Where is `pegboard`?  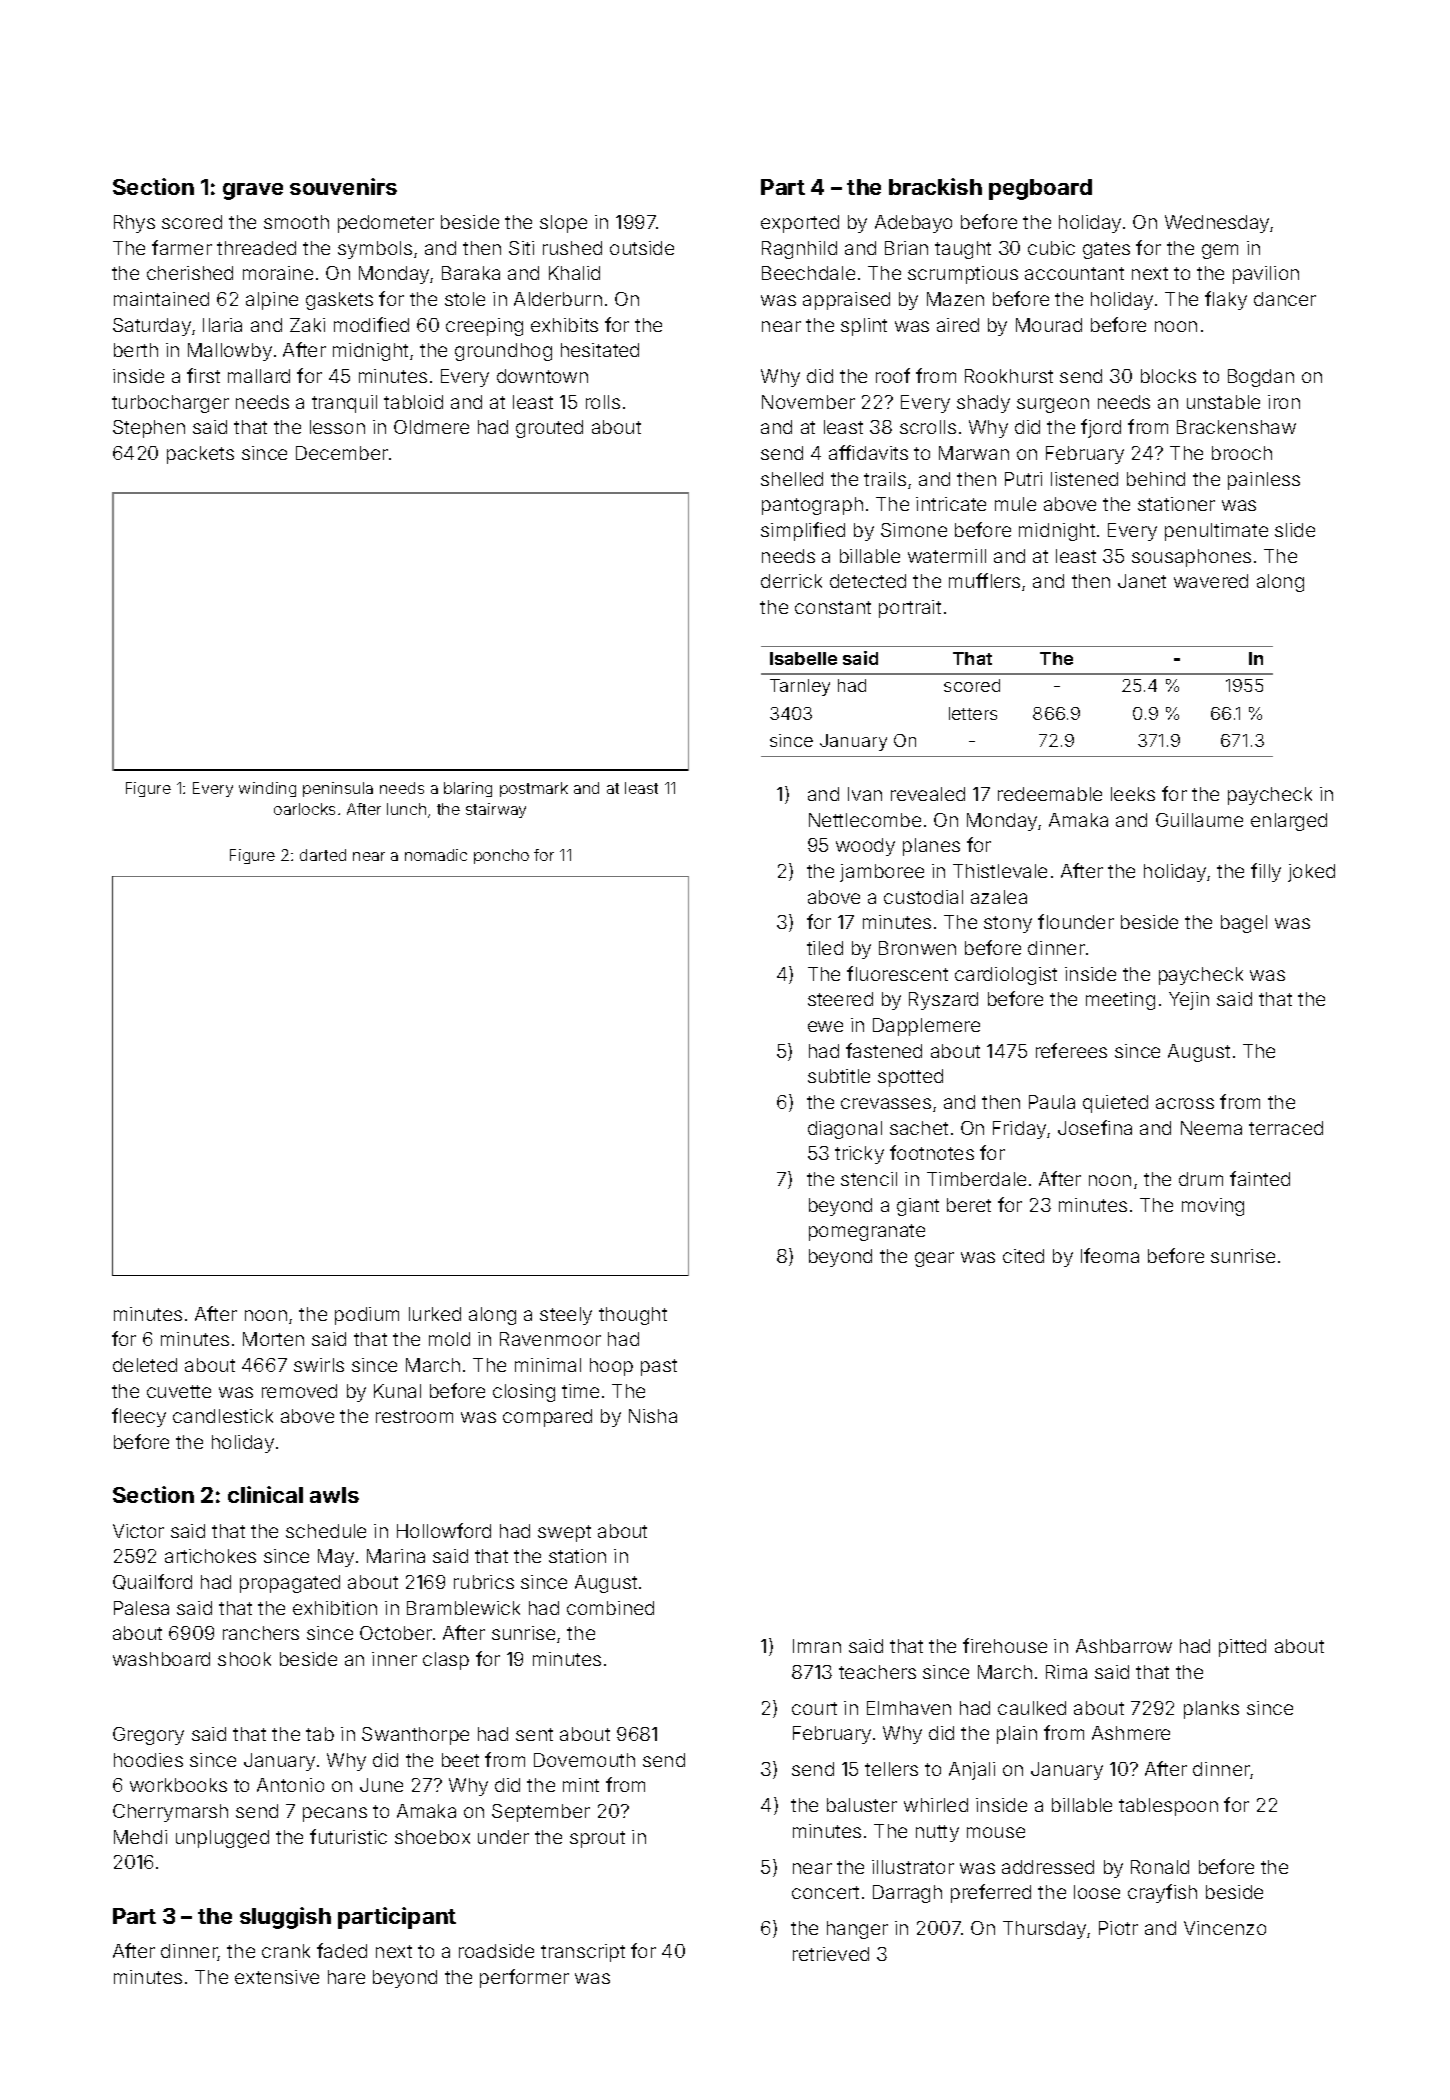 pegboard is located at coordinates (1040, 189).
